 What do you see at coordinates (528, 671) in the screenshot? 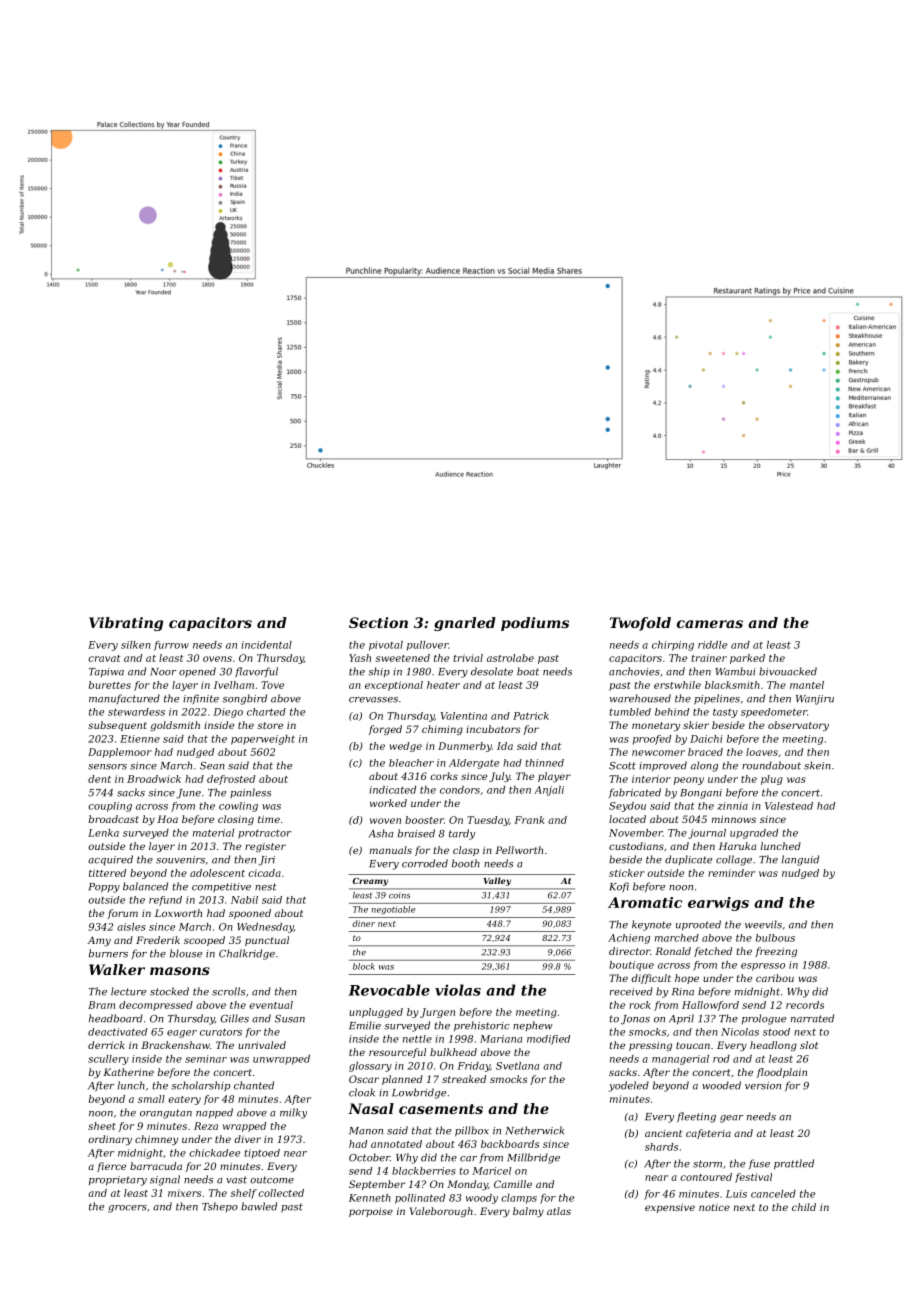
I see `boat` at bounding box center [528, 671].
